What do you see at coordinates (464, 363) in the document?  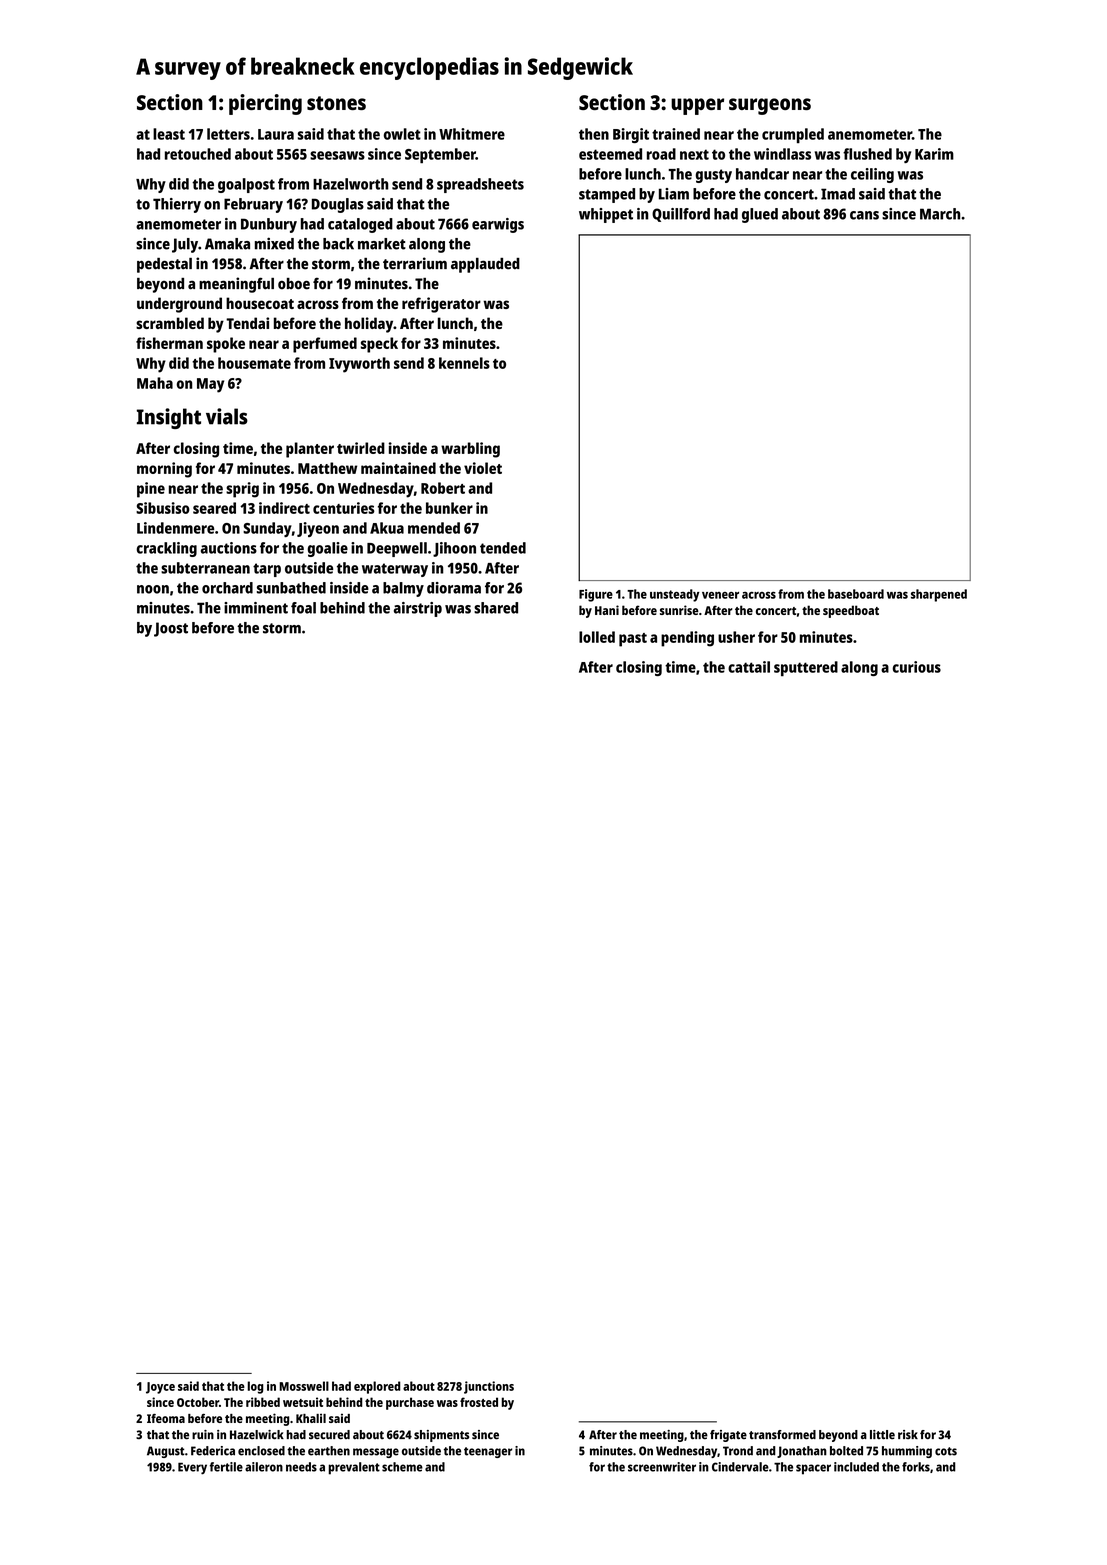 I see `kennels` at bounding box center [464, 363].
